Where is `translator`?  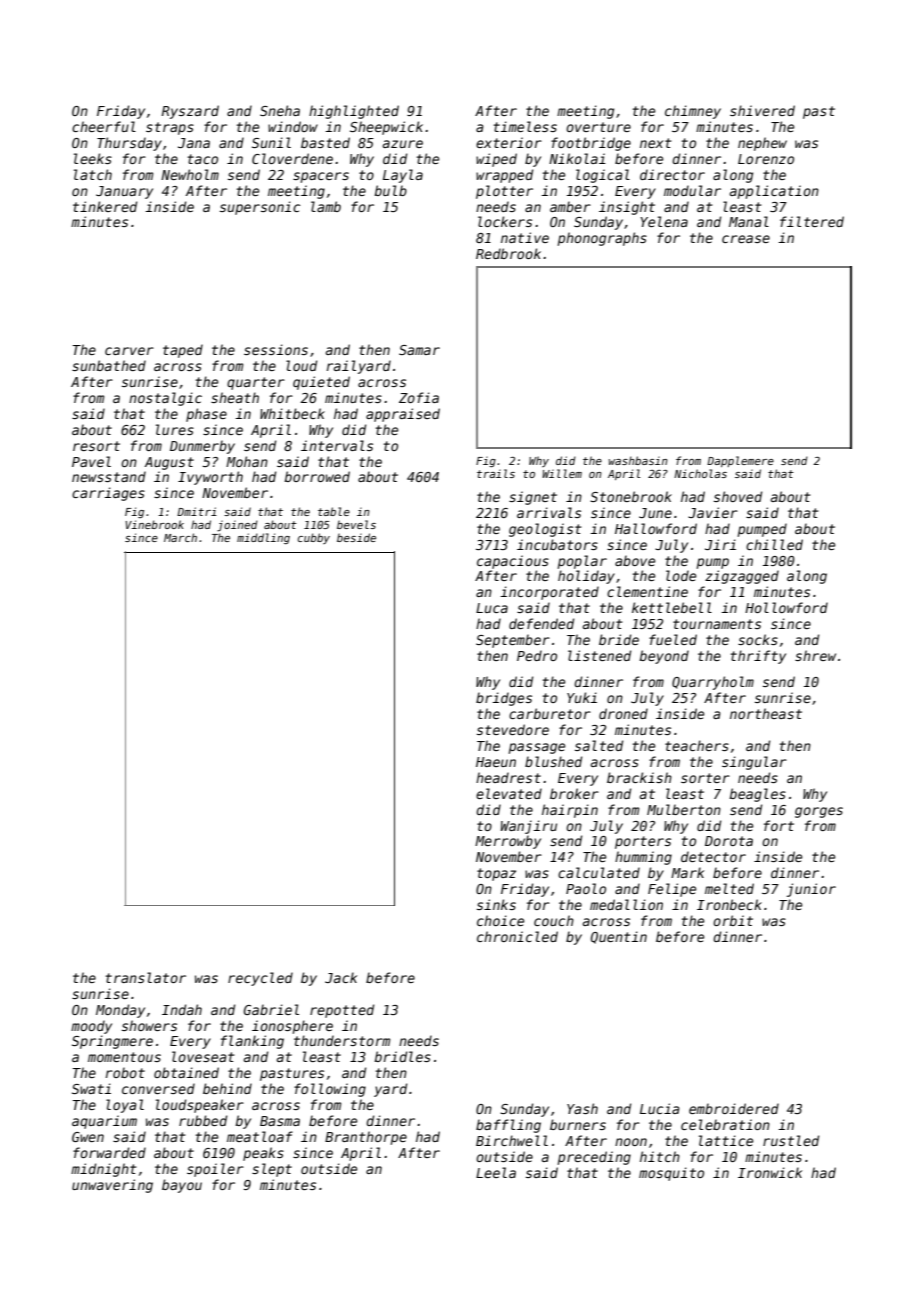 translator is located at coordinates (146, 977).
